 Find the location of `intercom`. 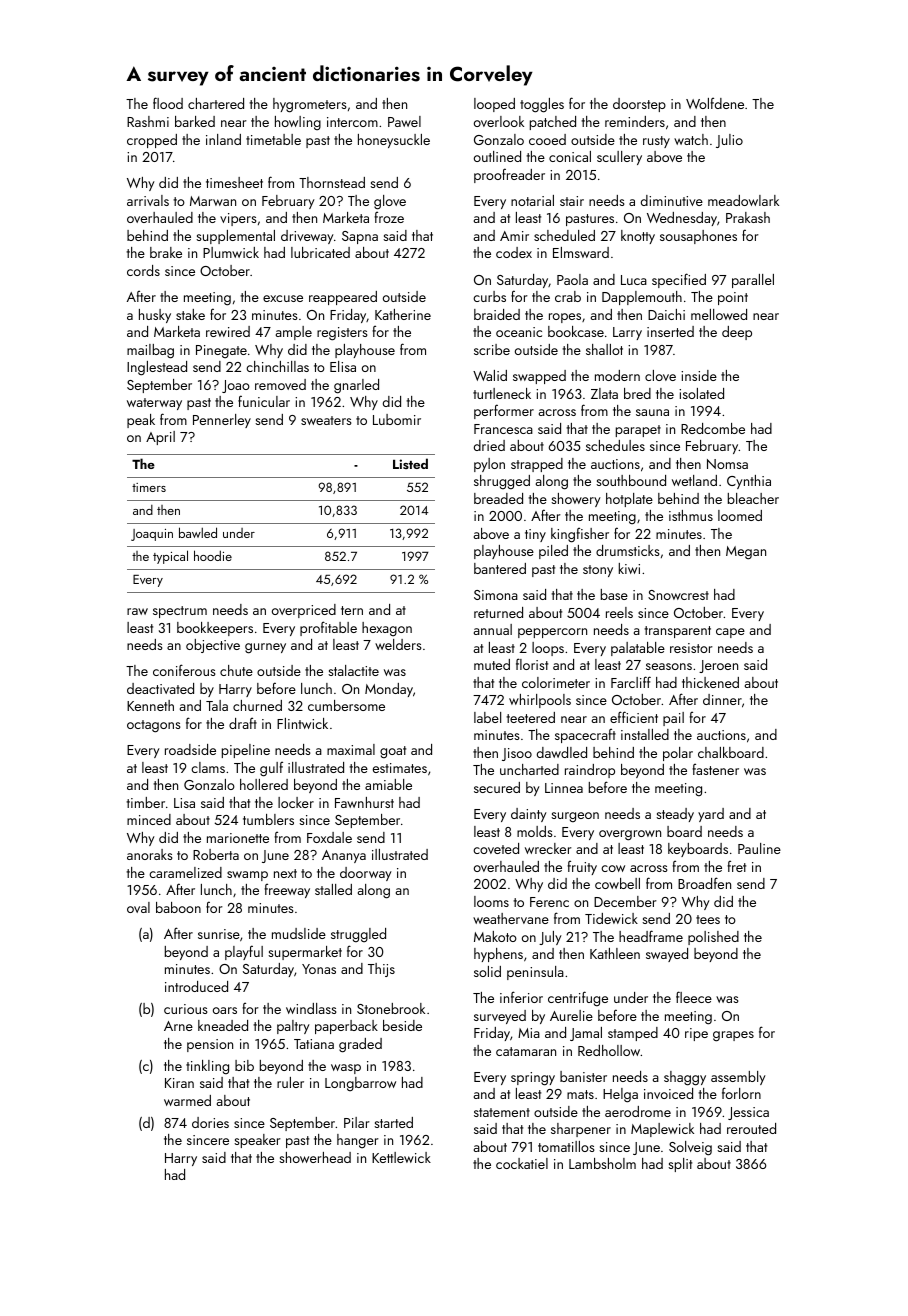

intercom is located at coordinates (352, 122).
